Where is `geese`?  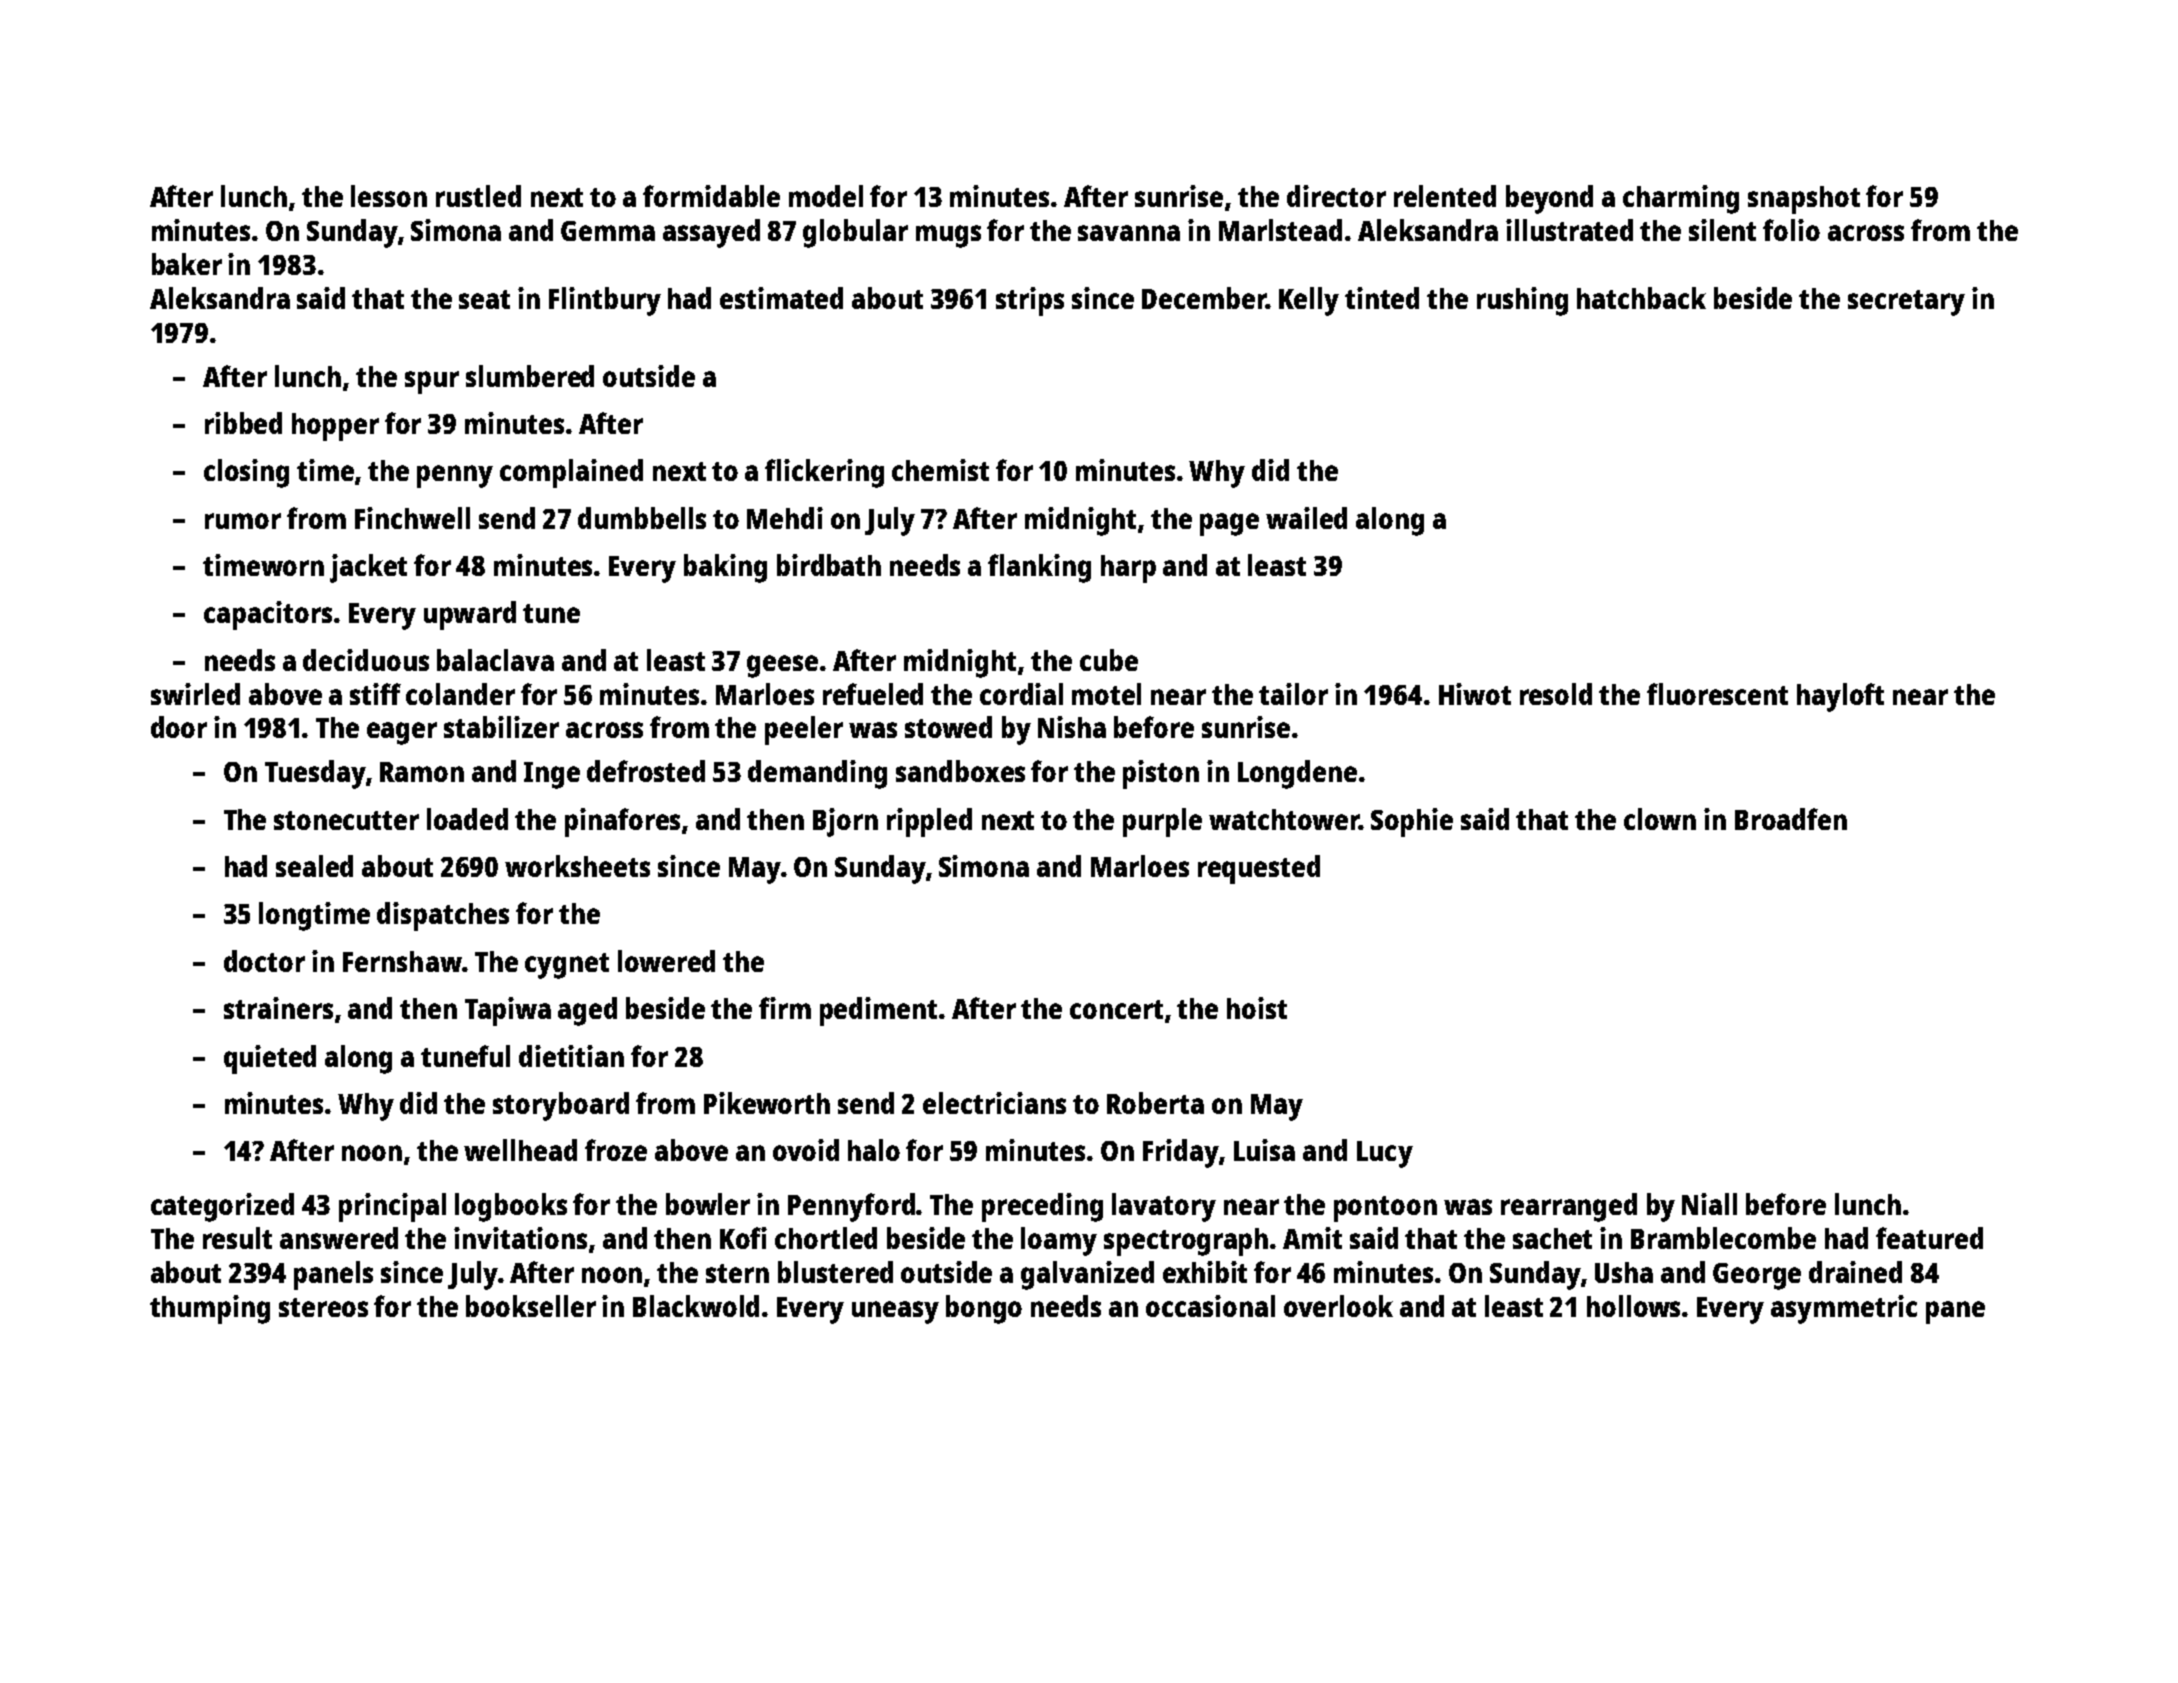 geese is located at coordinates (782, 666).
